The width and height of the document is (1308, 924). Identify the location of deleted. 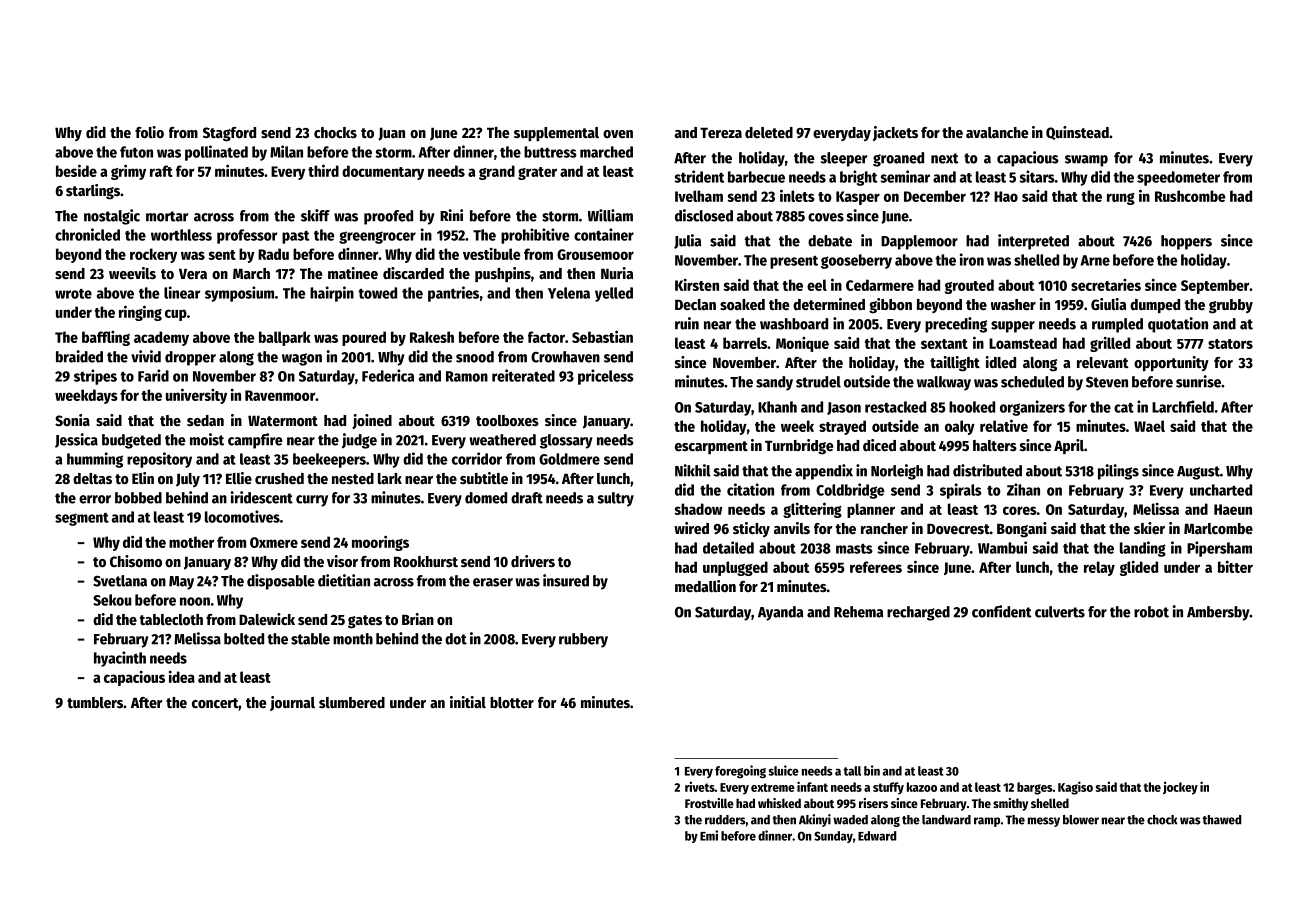
(769, 132).
